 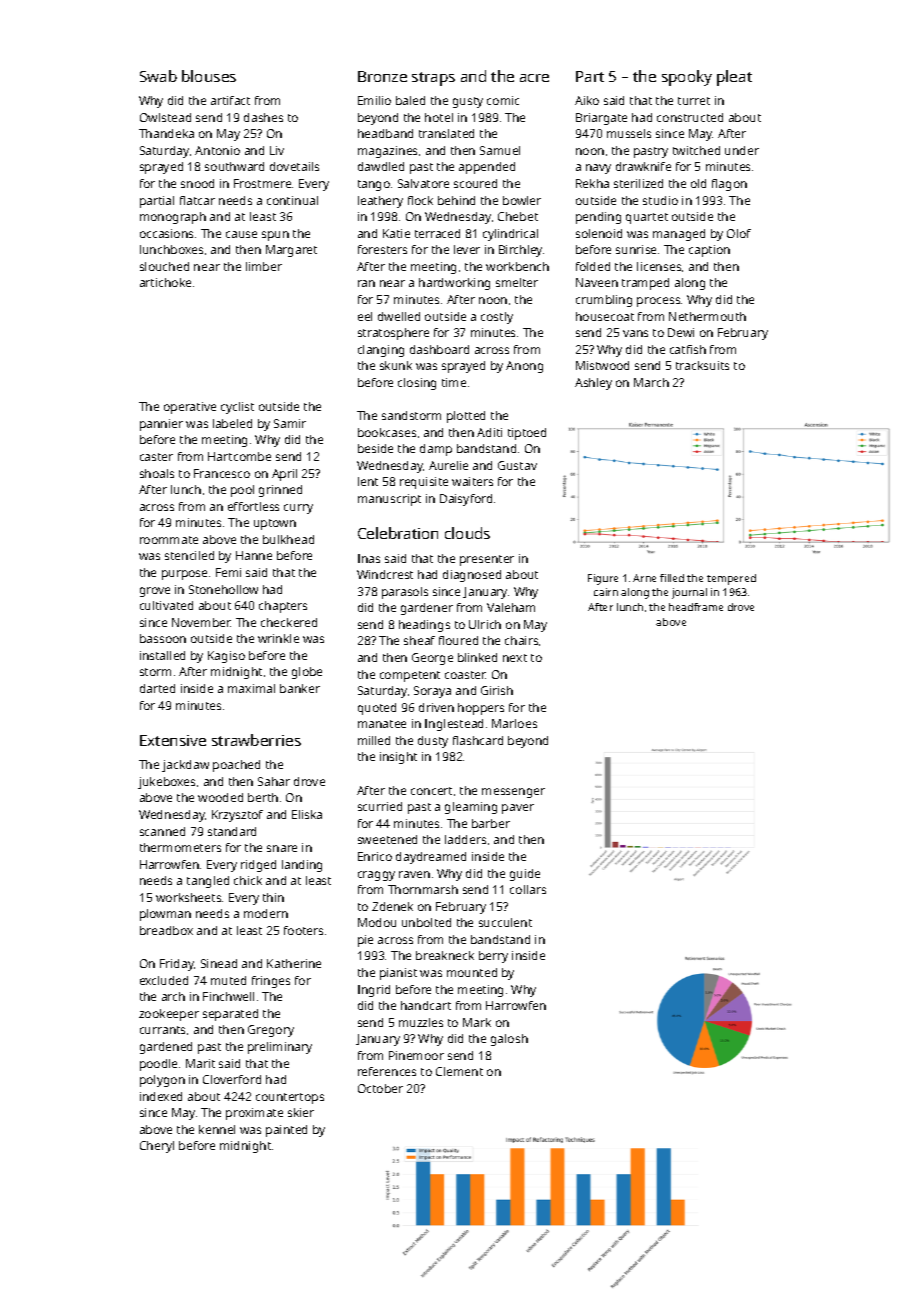 I want to click on Clement, so click(x=459, y=1071).
